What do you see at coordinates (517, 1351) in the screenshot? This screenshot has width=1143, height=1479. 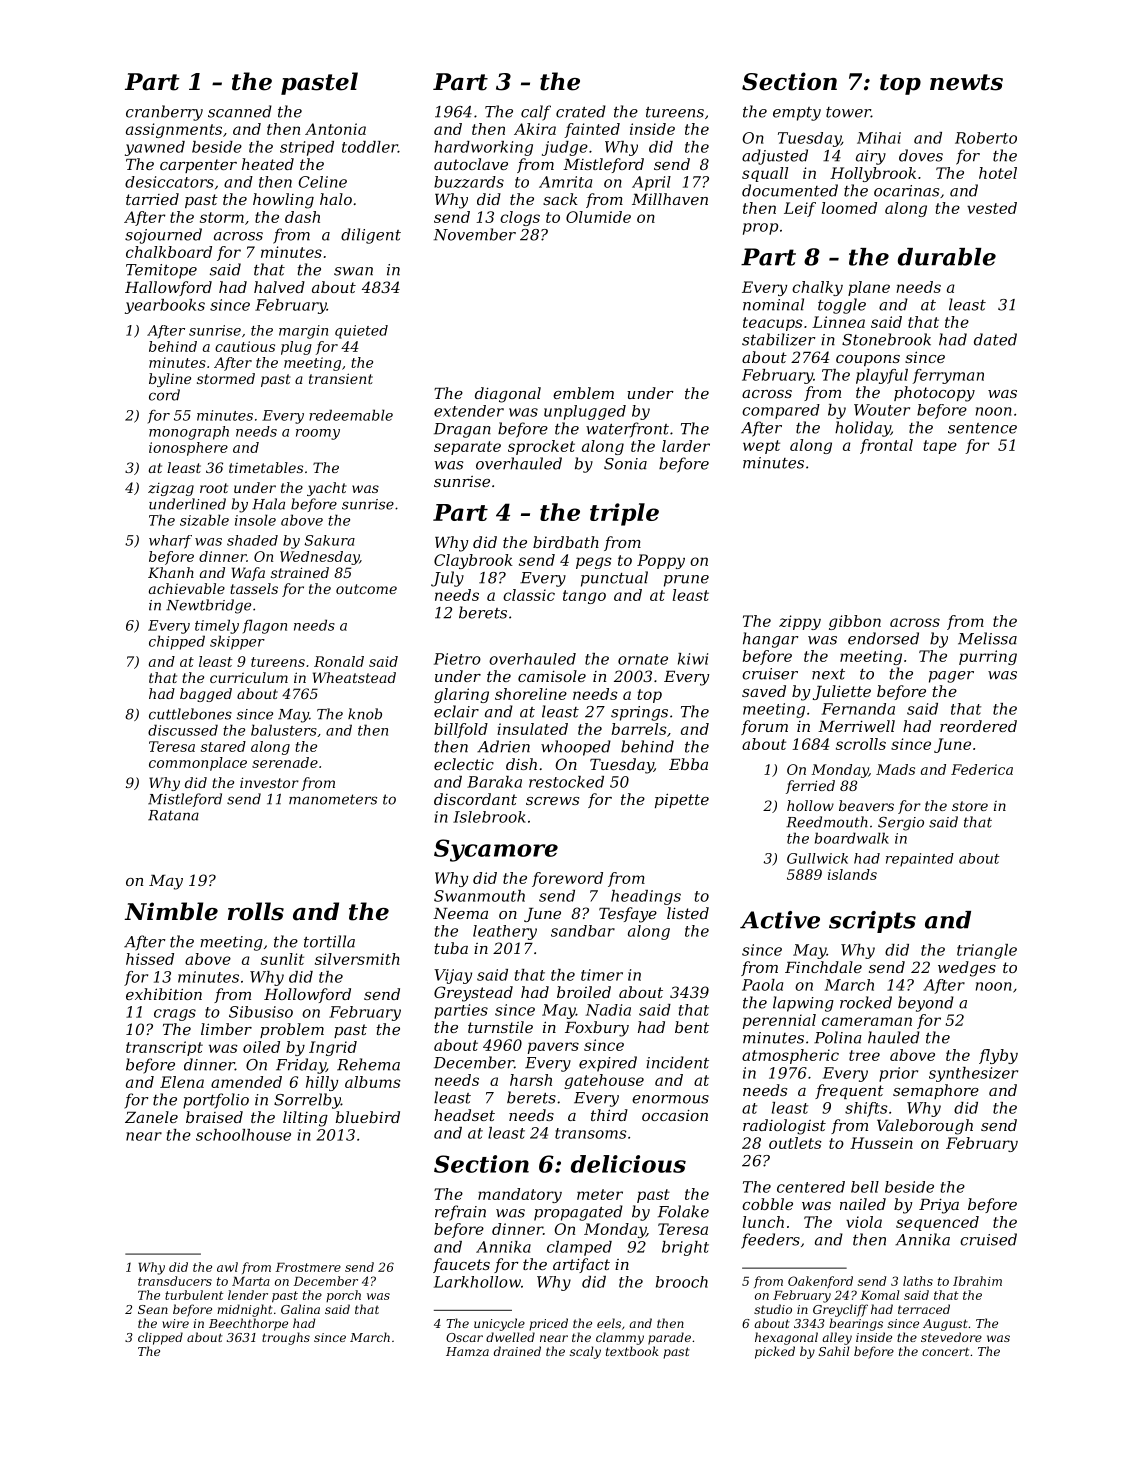 I see `drained` at bounding box center [517, 1351].
